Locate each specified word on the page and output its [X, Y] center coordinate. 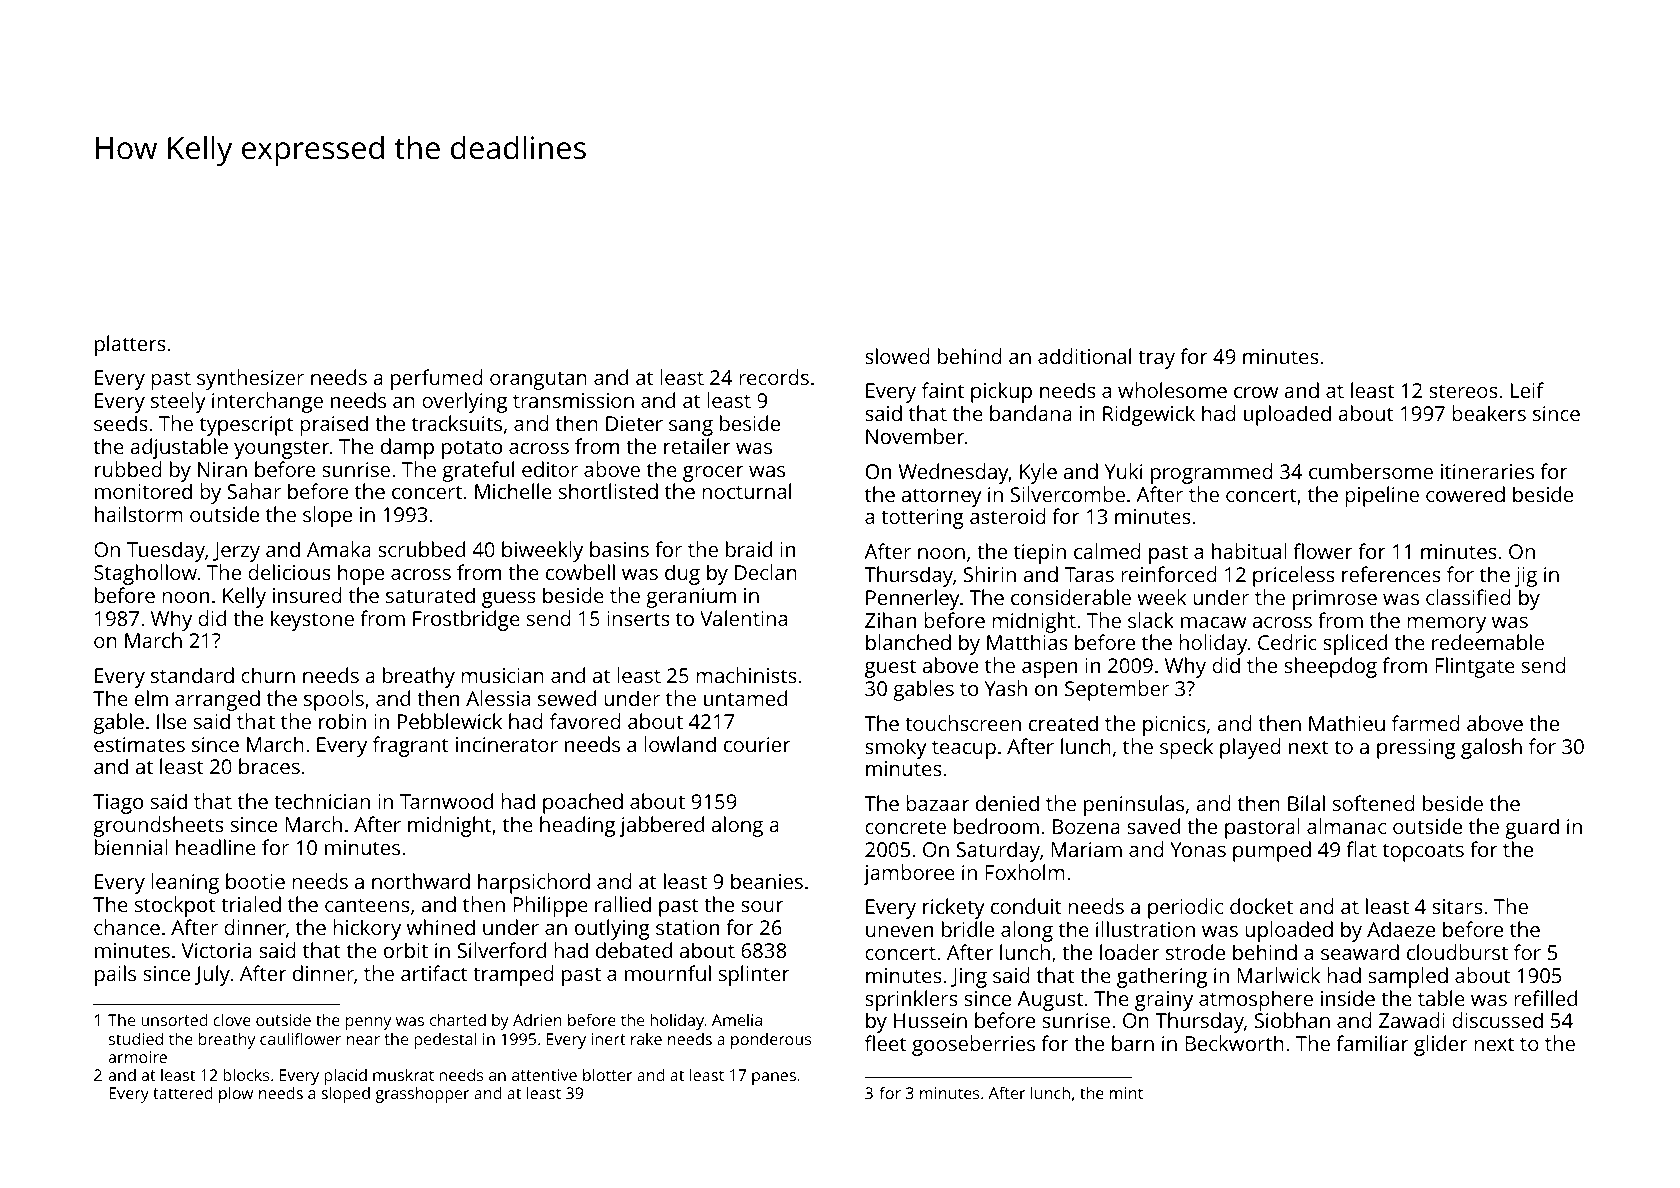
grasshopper [422, 1095]
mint [1126, 1093]
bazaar [937, 803]
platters [130, 345]
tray [1156, 359]
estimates [139, 744]
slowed [897, 356]
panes [774, 1078]
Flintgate [1475, 667]
